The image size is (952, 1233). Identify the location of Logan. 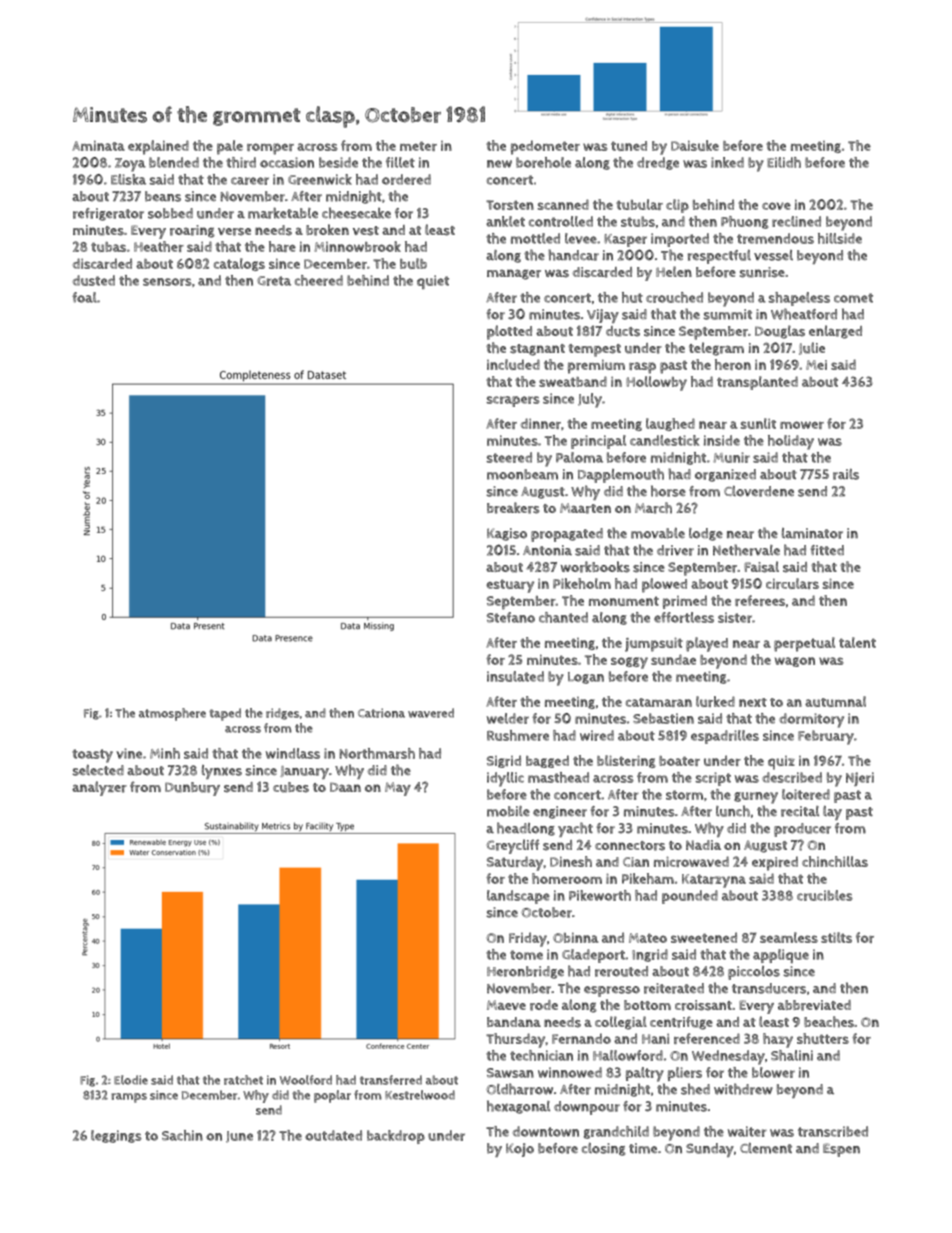
(586, 678).
